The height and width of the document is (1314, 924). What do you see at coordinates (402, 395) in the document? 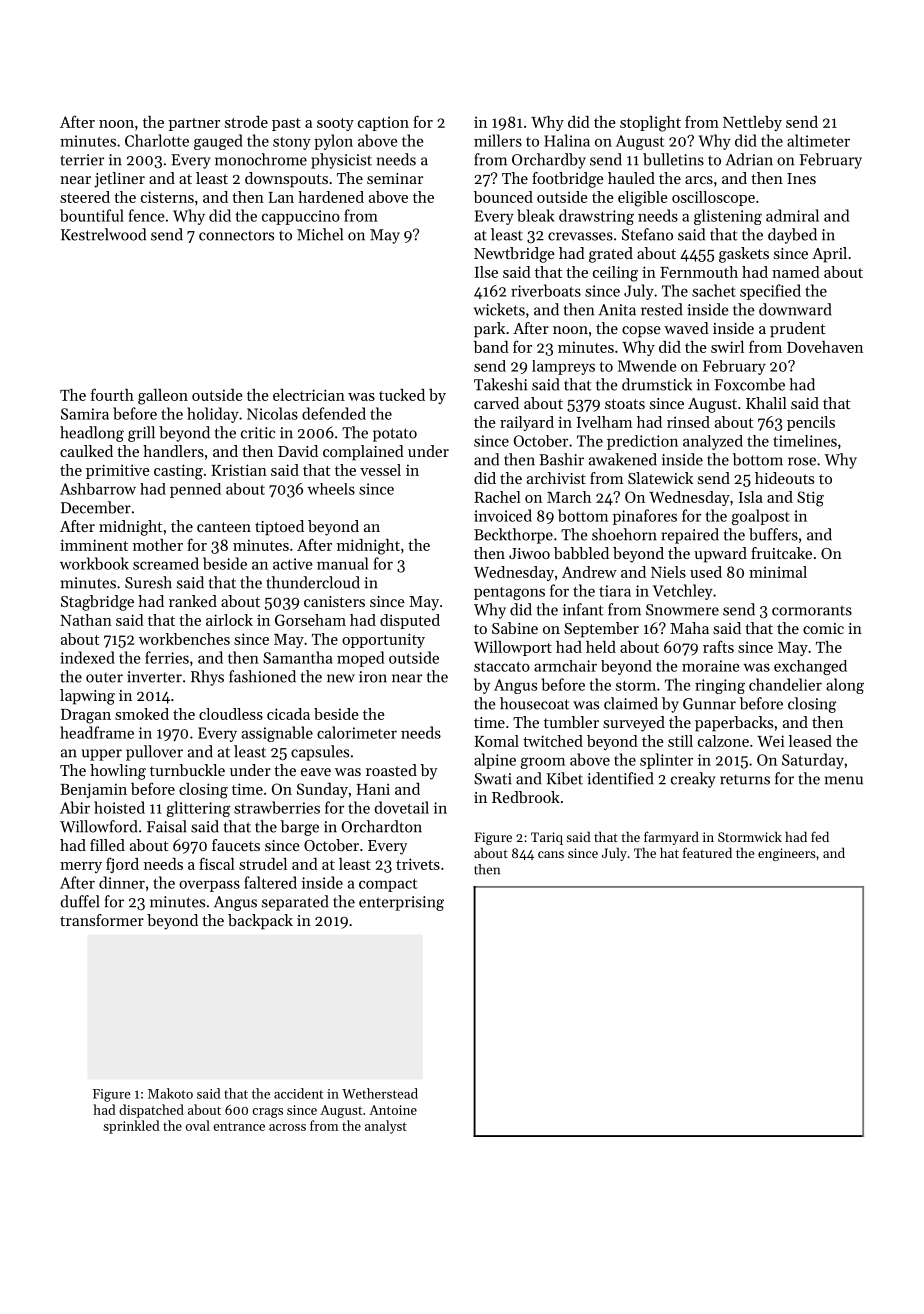
I see `tucked` at bounding box center [402, 395].
